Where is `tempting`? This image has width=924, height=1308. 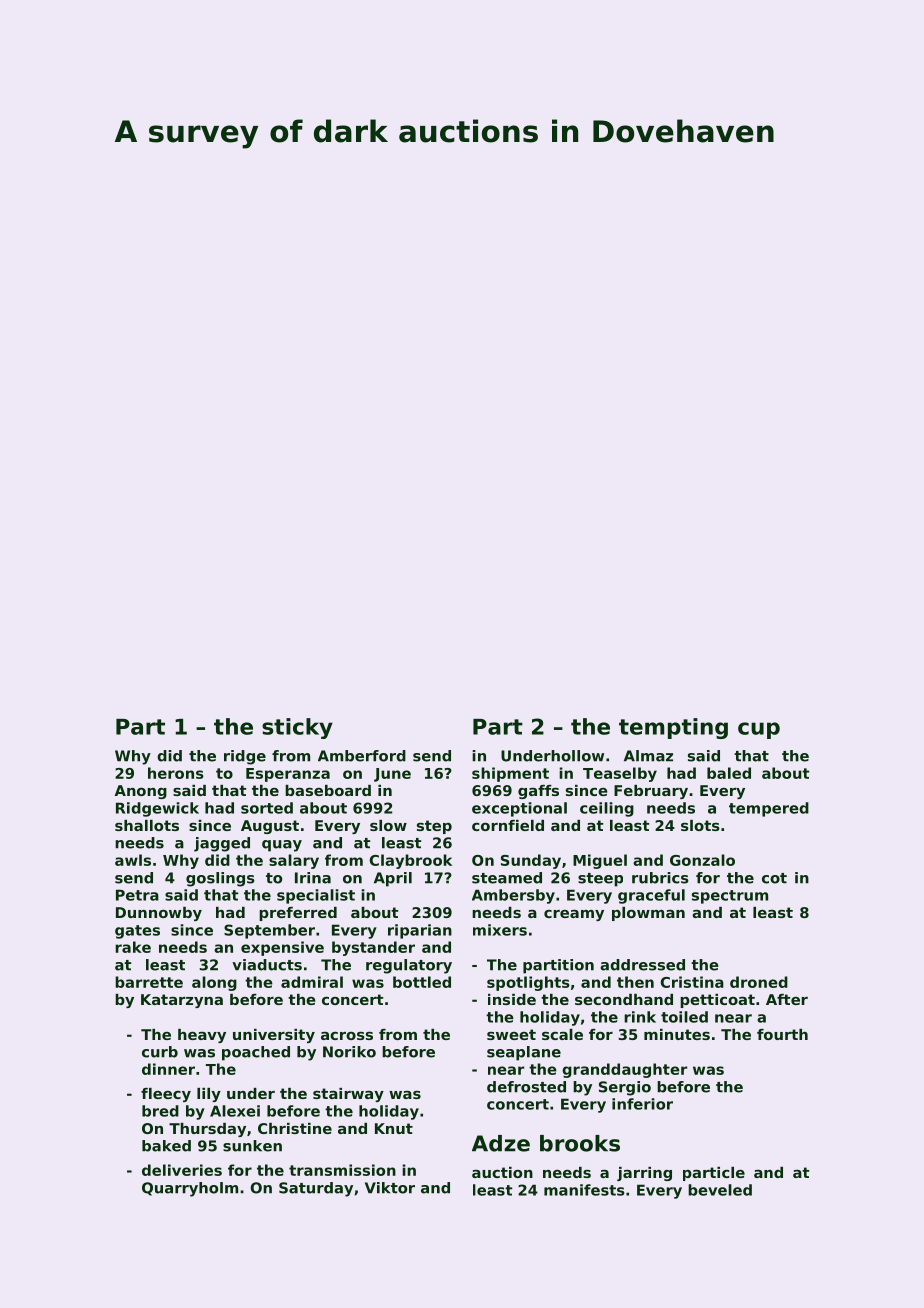 tempting is located at coordinates (673, 728).
